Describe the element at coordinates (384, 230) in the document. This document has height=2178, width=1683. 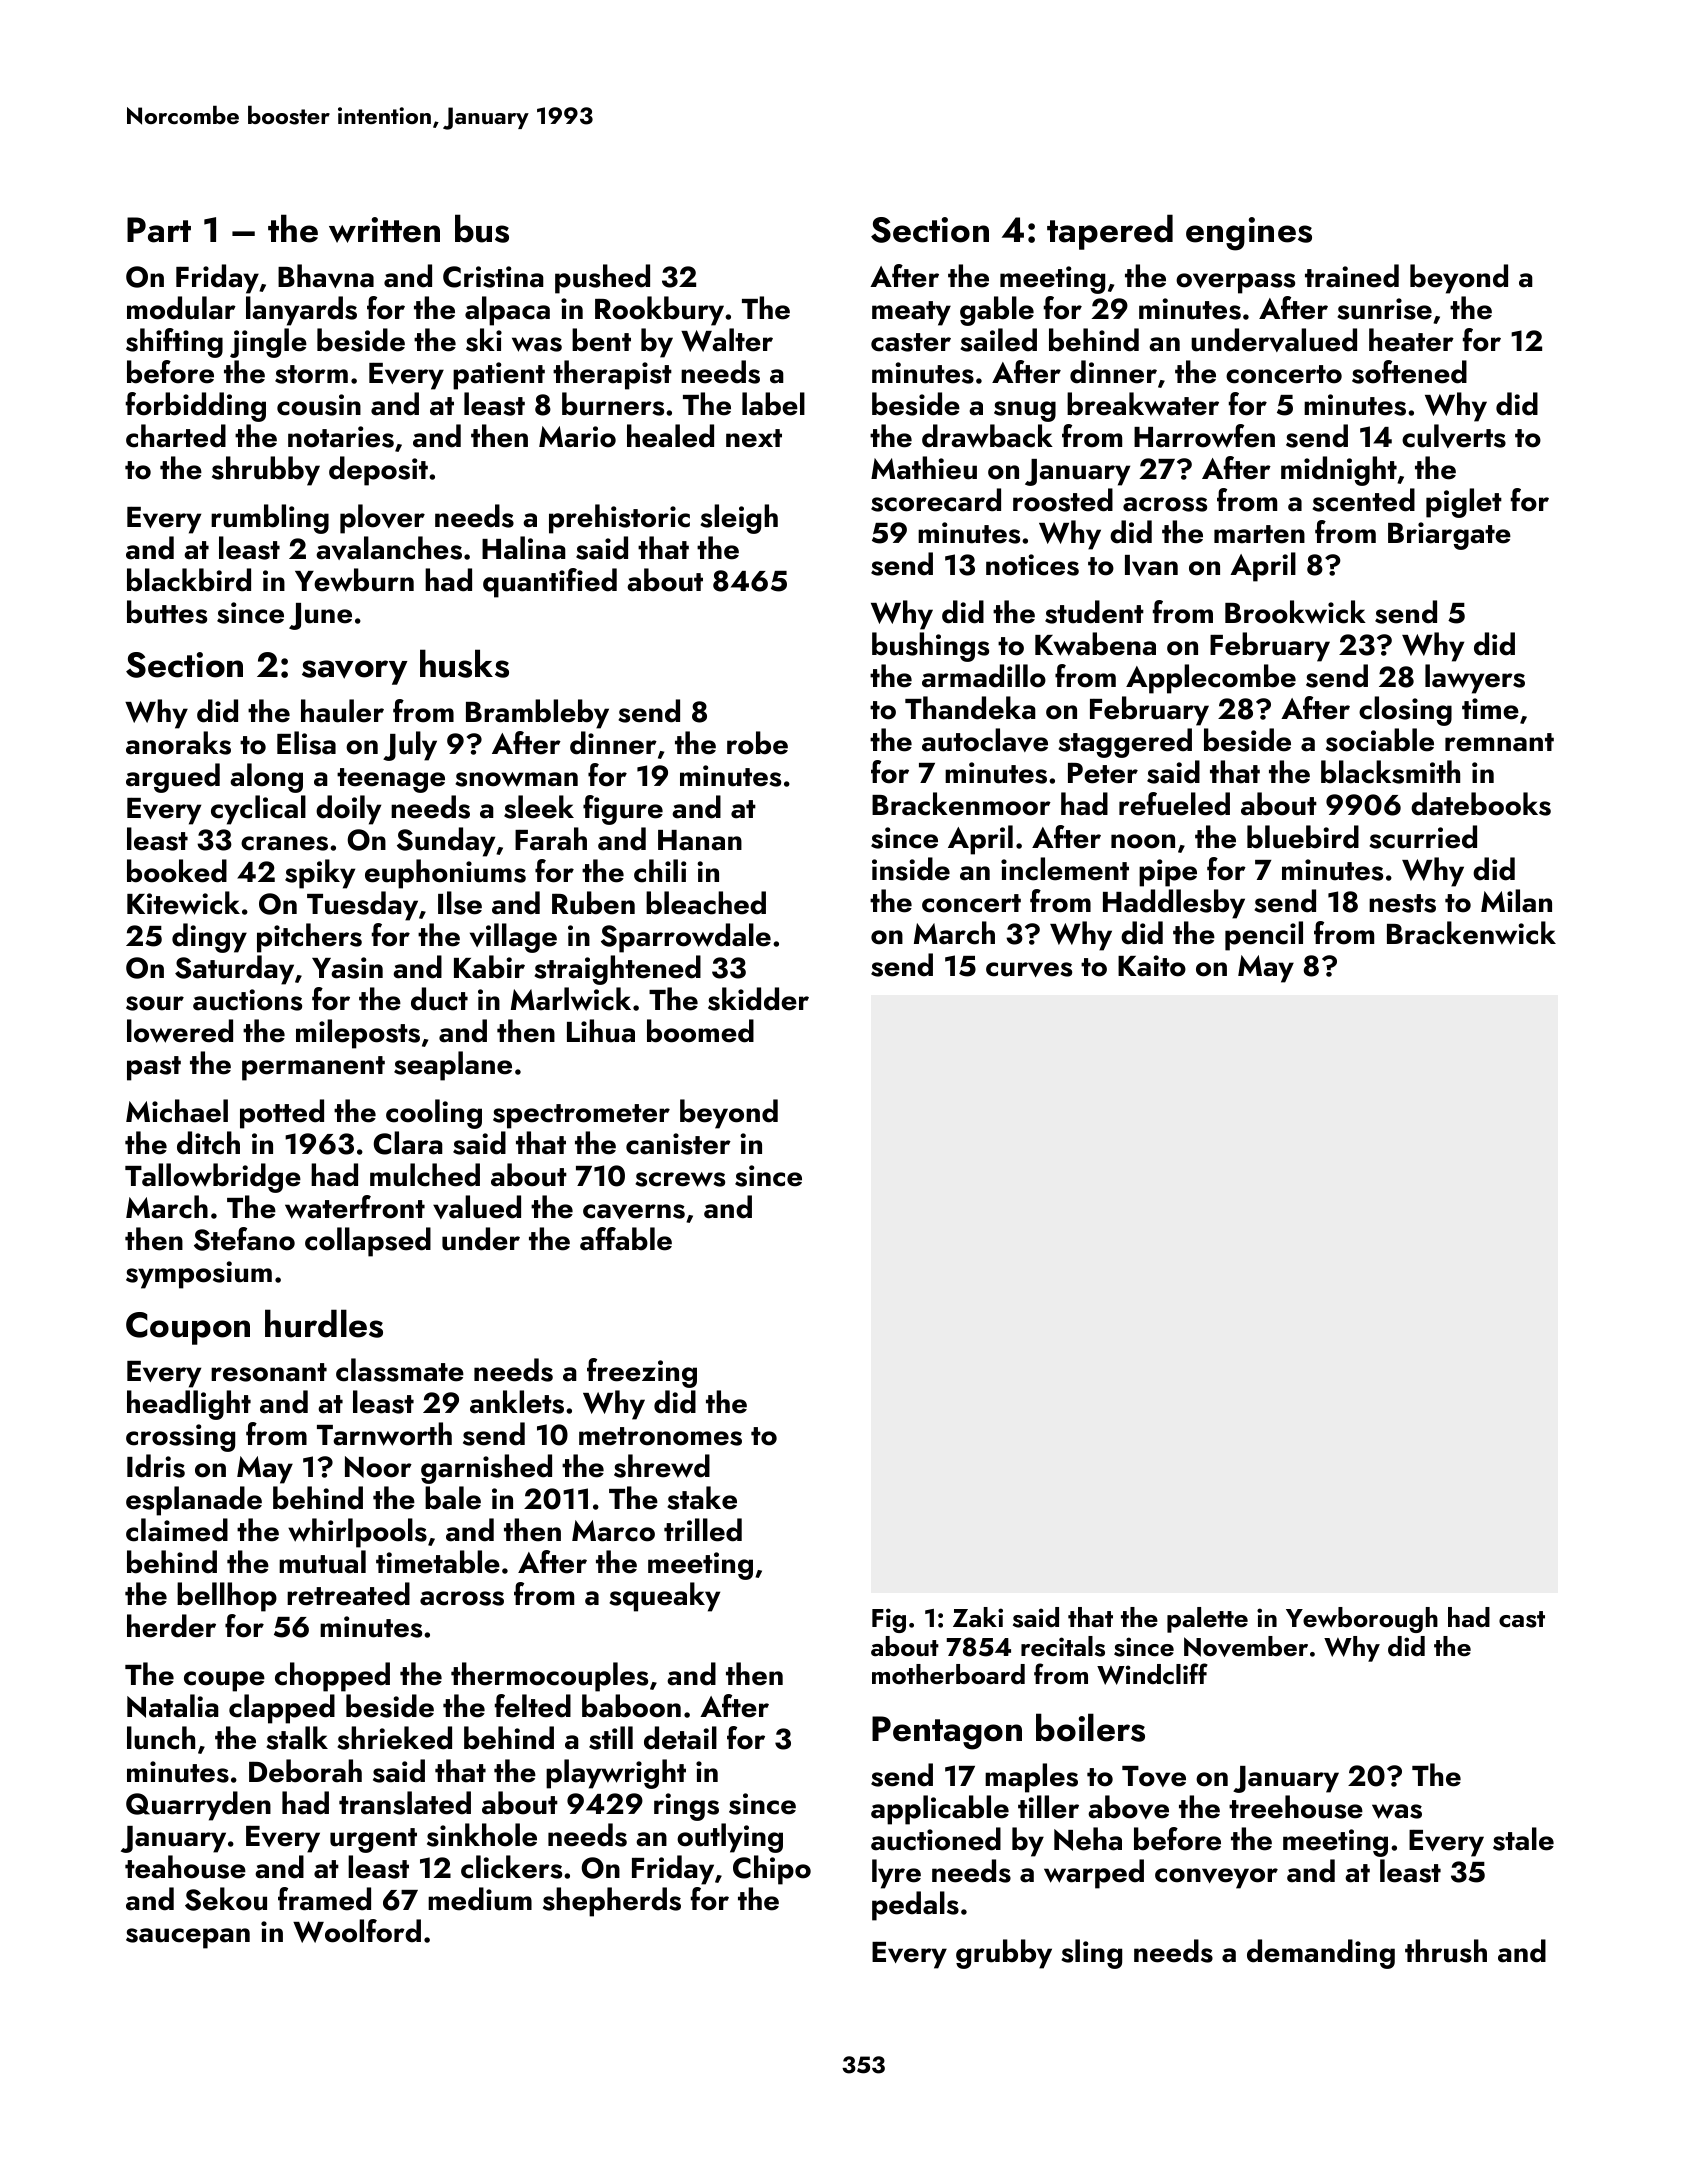
I see `written` at that location.
